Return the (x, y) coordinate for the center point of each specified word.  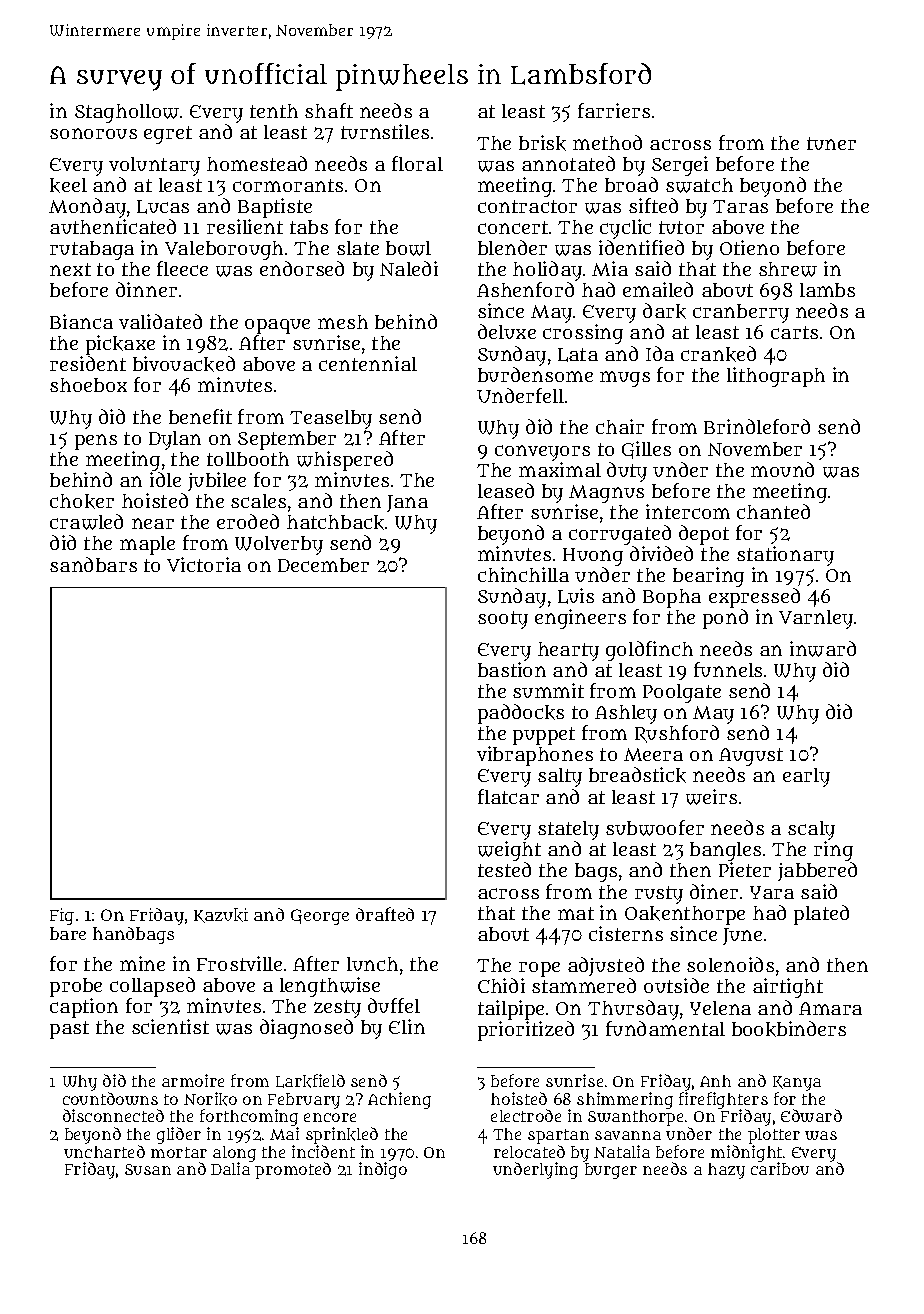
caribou (780, 1169)
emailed (658, 289)
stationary (785, 556)
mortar (179, 1152)
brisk (542, 143)
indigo (383, 1171)
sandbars (93, 564)
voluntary (154, 166)
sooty (503, 620)
